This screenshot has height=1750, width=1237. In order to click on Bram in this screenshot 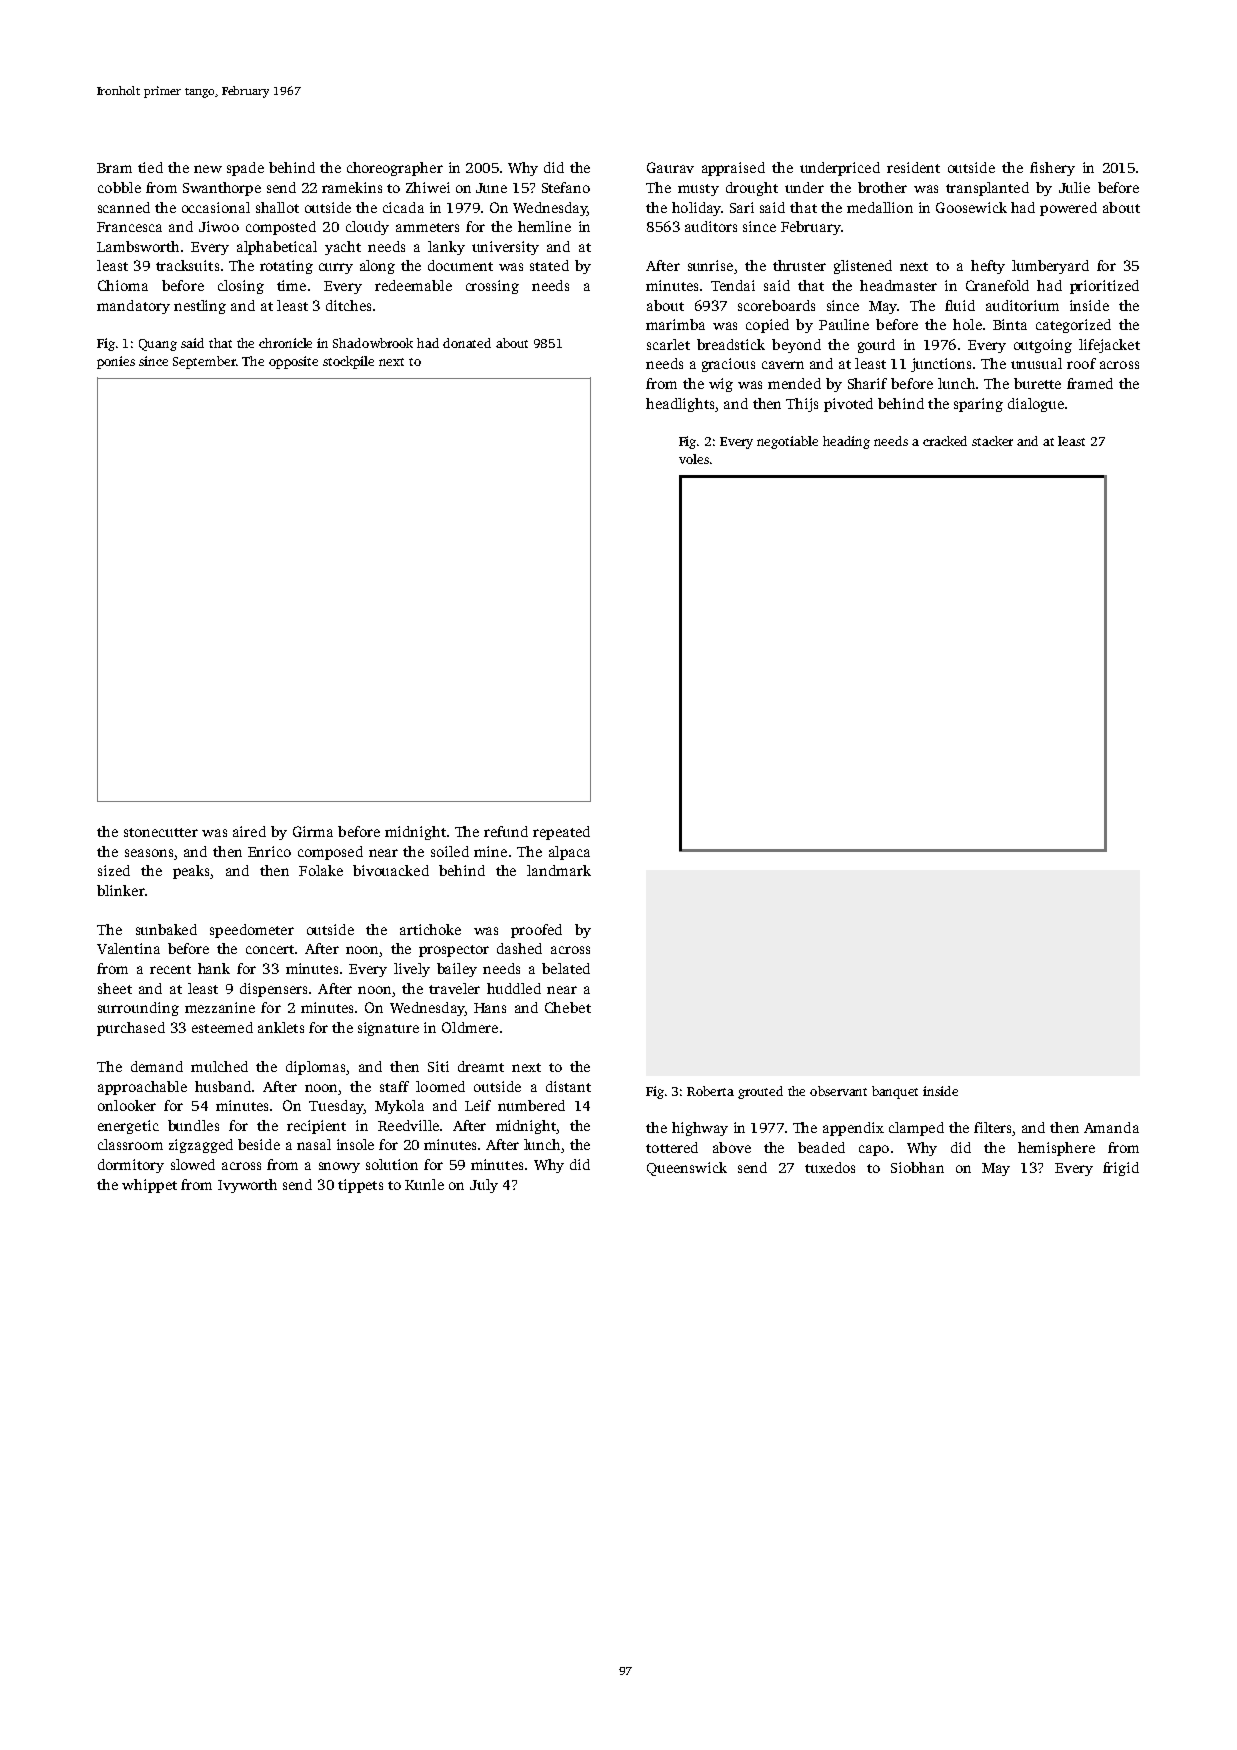, I will do `click(114, 168)`.
